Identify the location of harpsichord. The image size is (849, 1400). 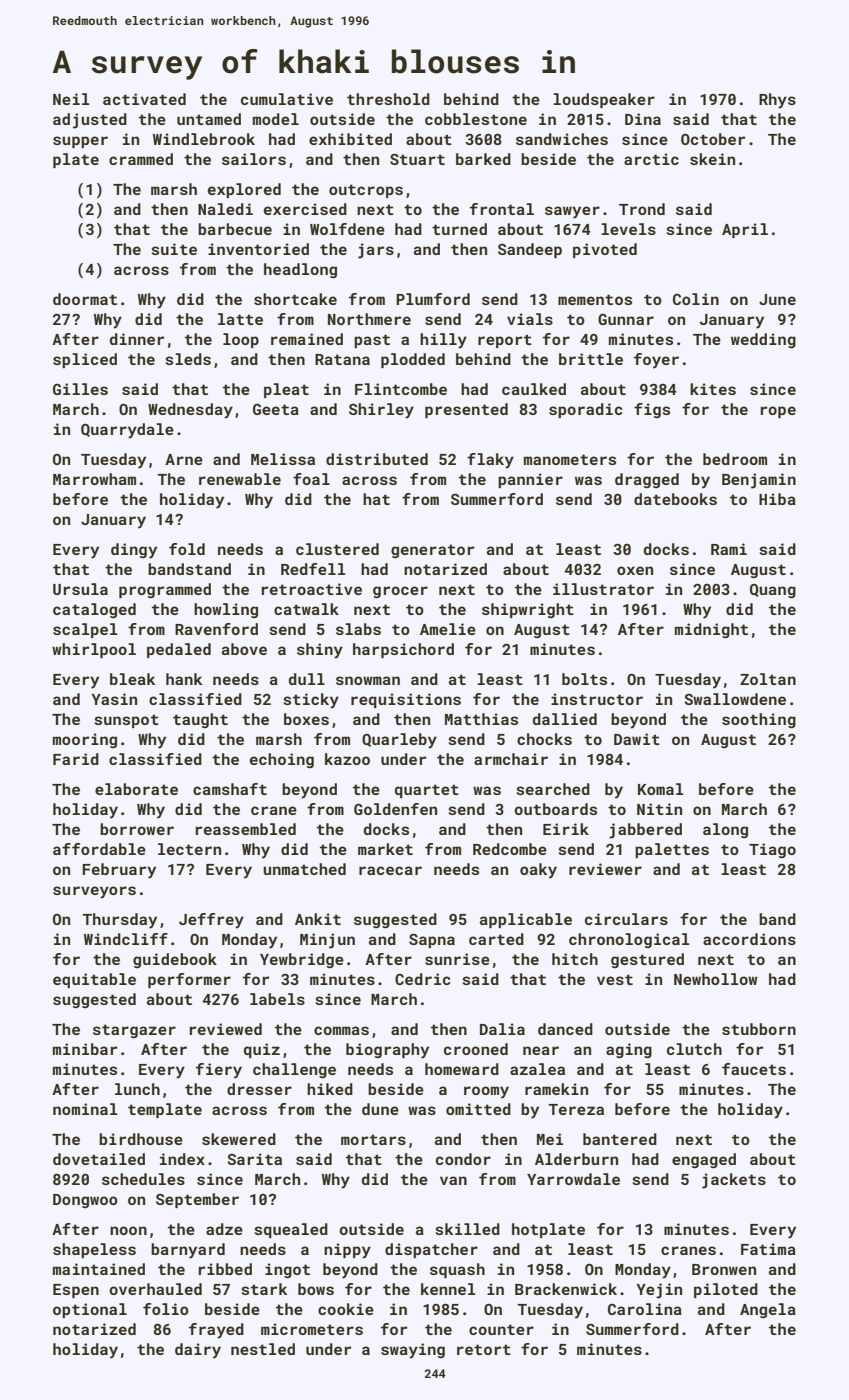
(403, 650).
